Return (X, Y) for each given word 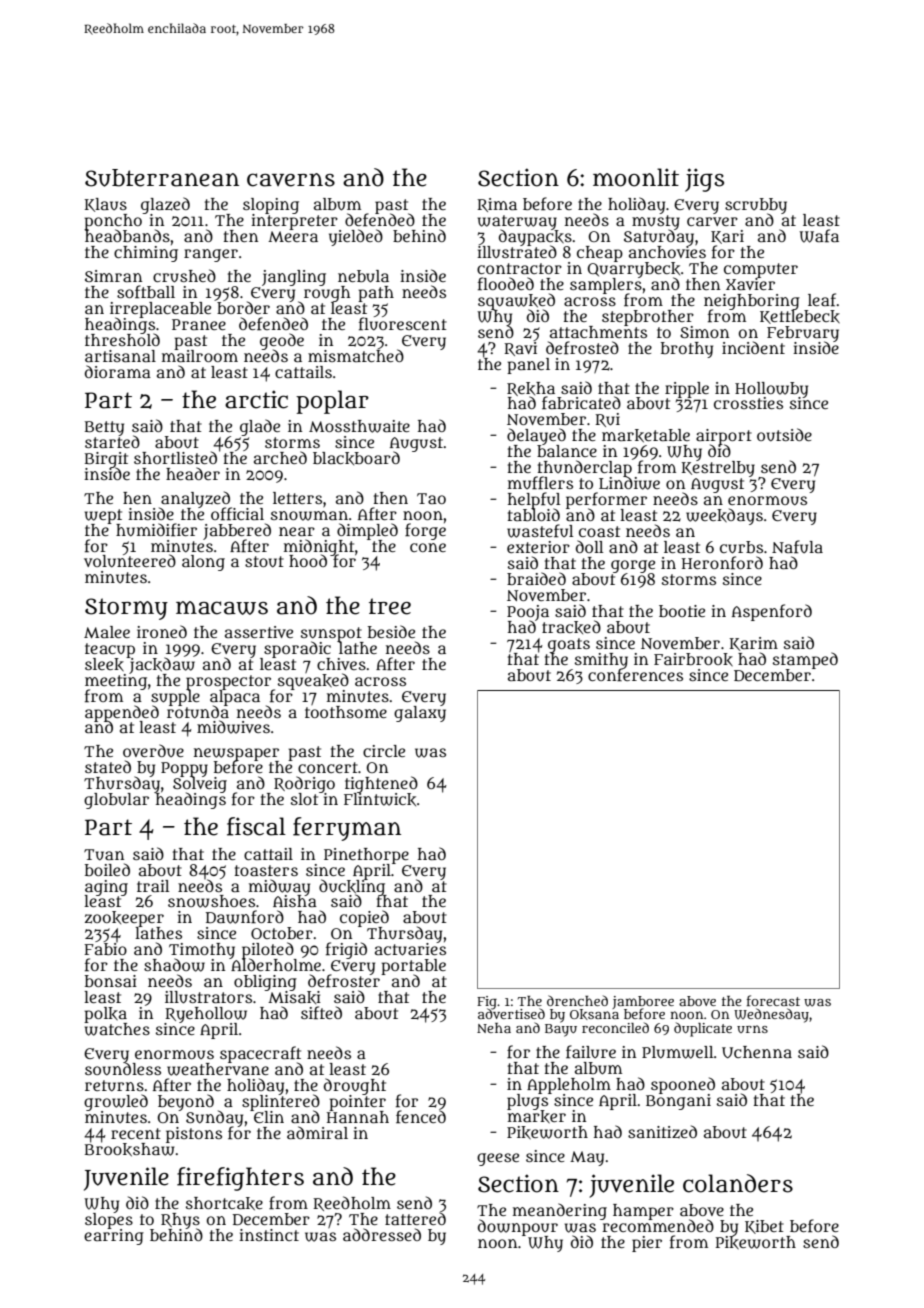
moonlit (636, 177)
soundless (123, 1069)
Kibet (764, 1227)
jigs (704, 180)
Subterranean (162, 178)
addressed (382, 1234)
